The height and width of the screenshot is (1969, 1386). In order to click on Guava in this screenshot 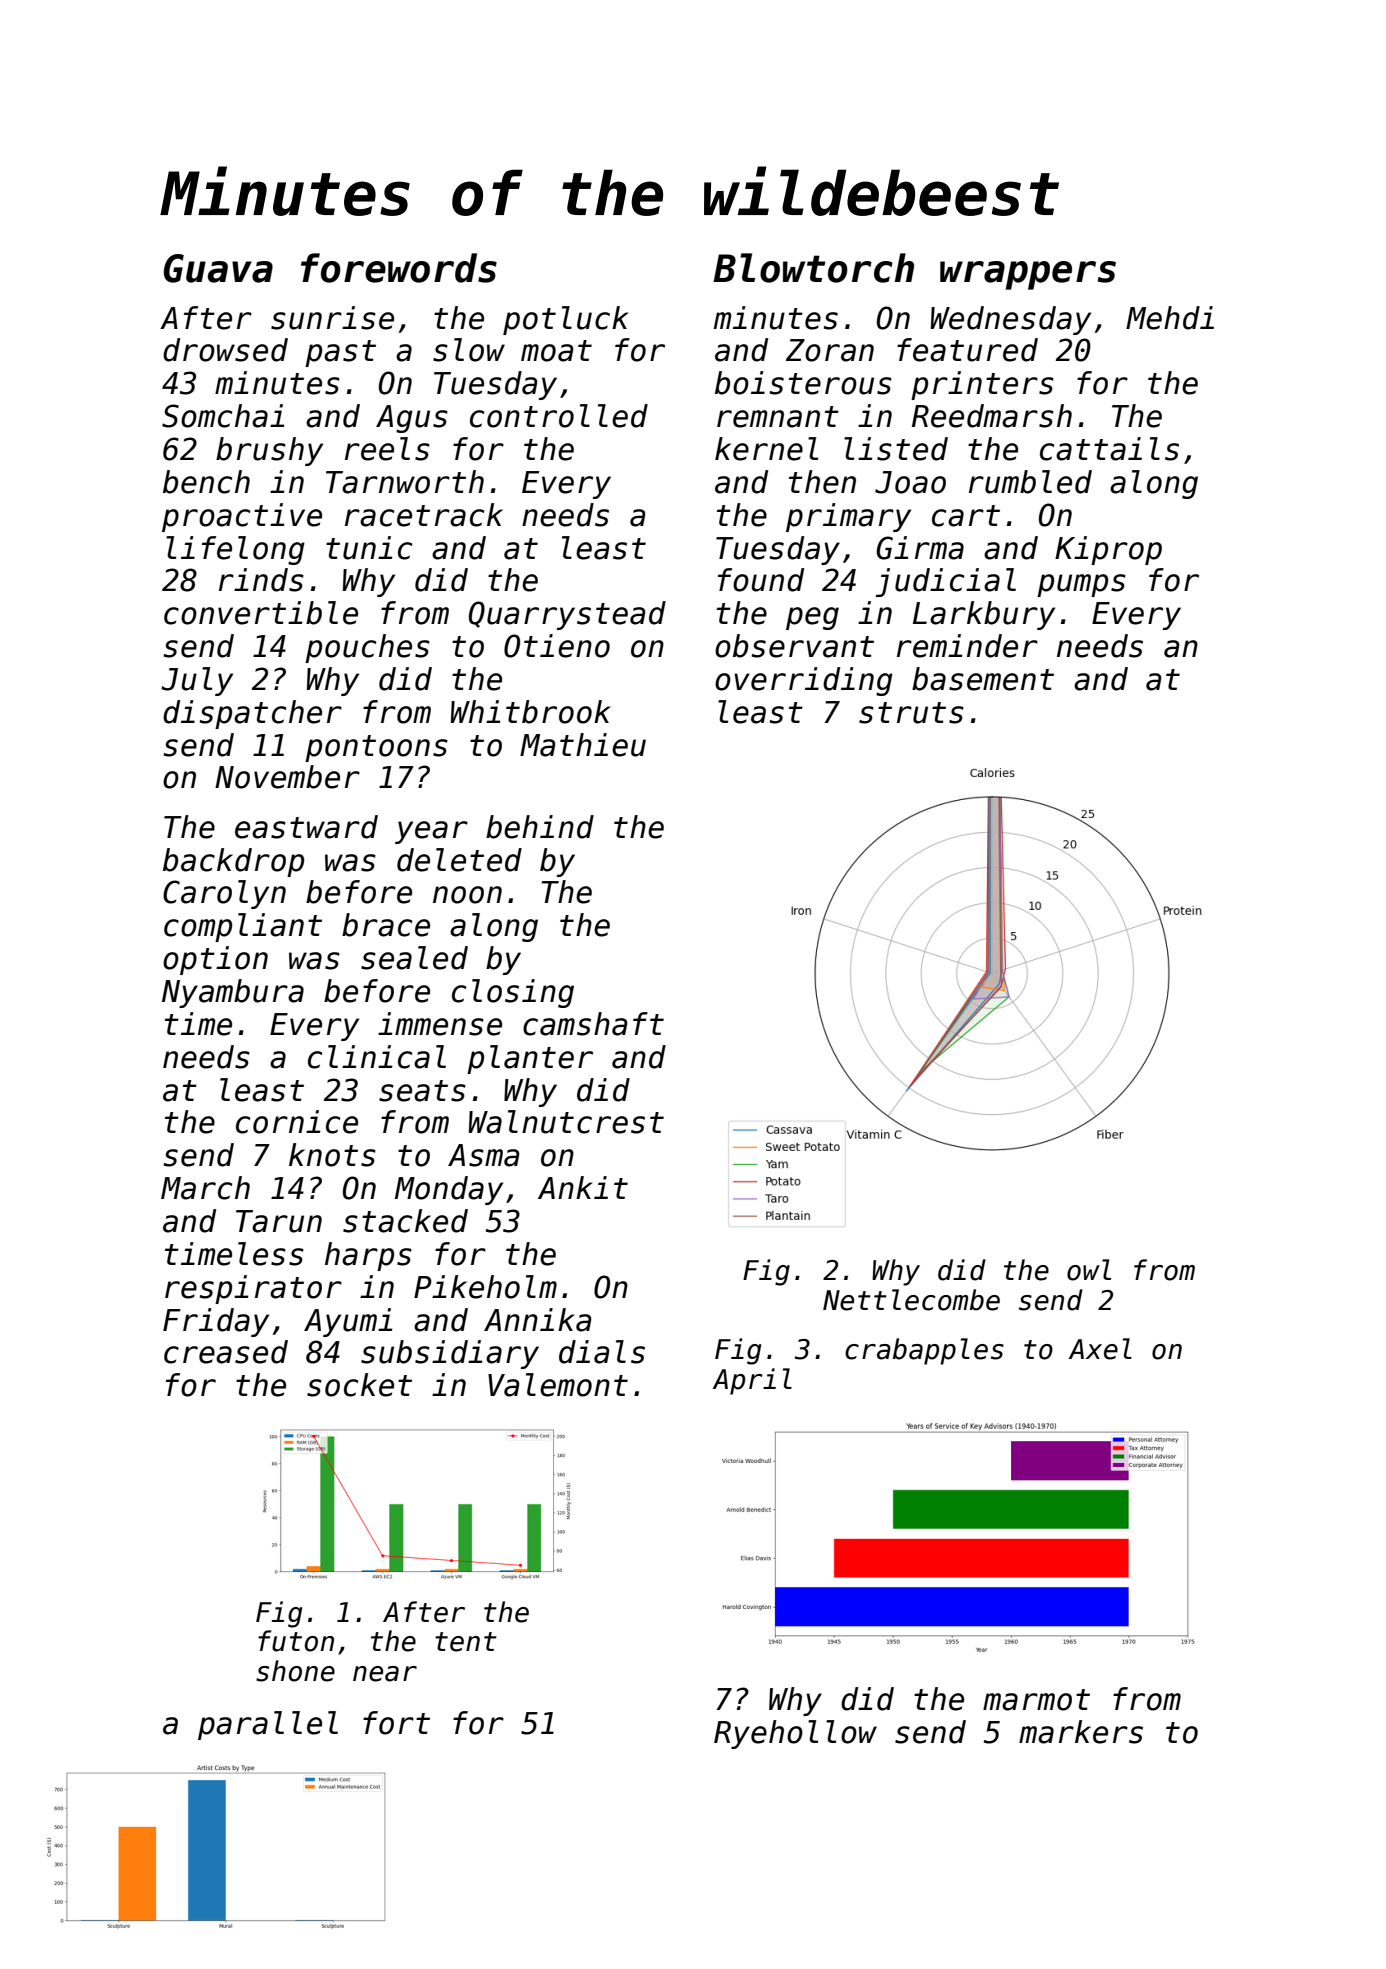, I will do `click(218, 268)`.
